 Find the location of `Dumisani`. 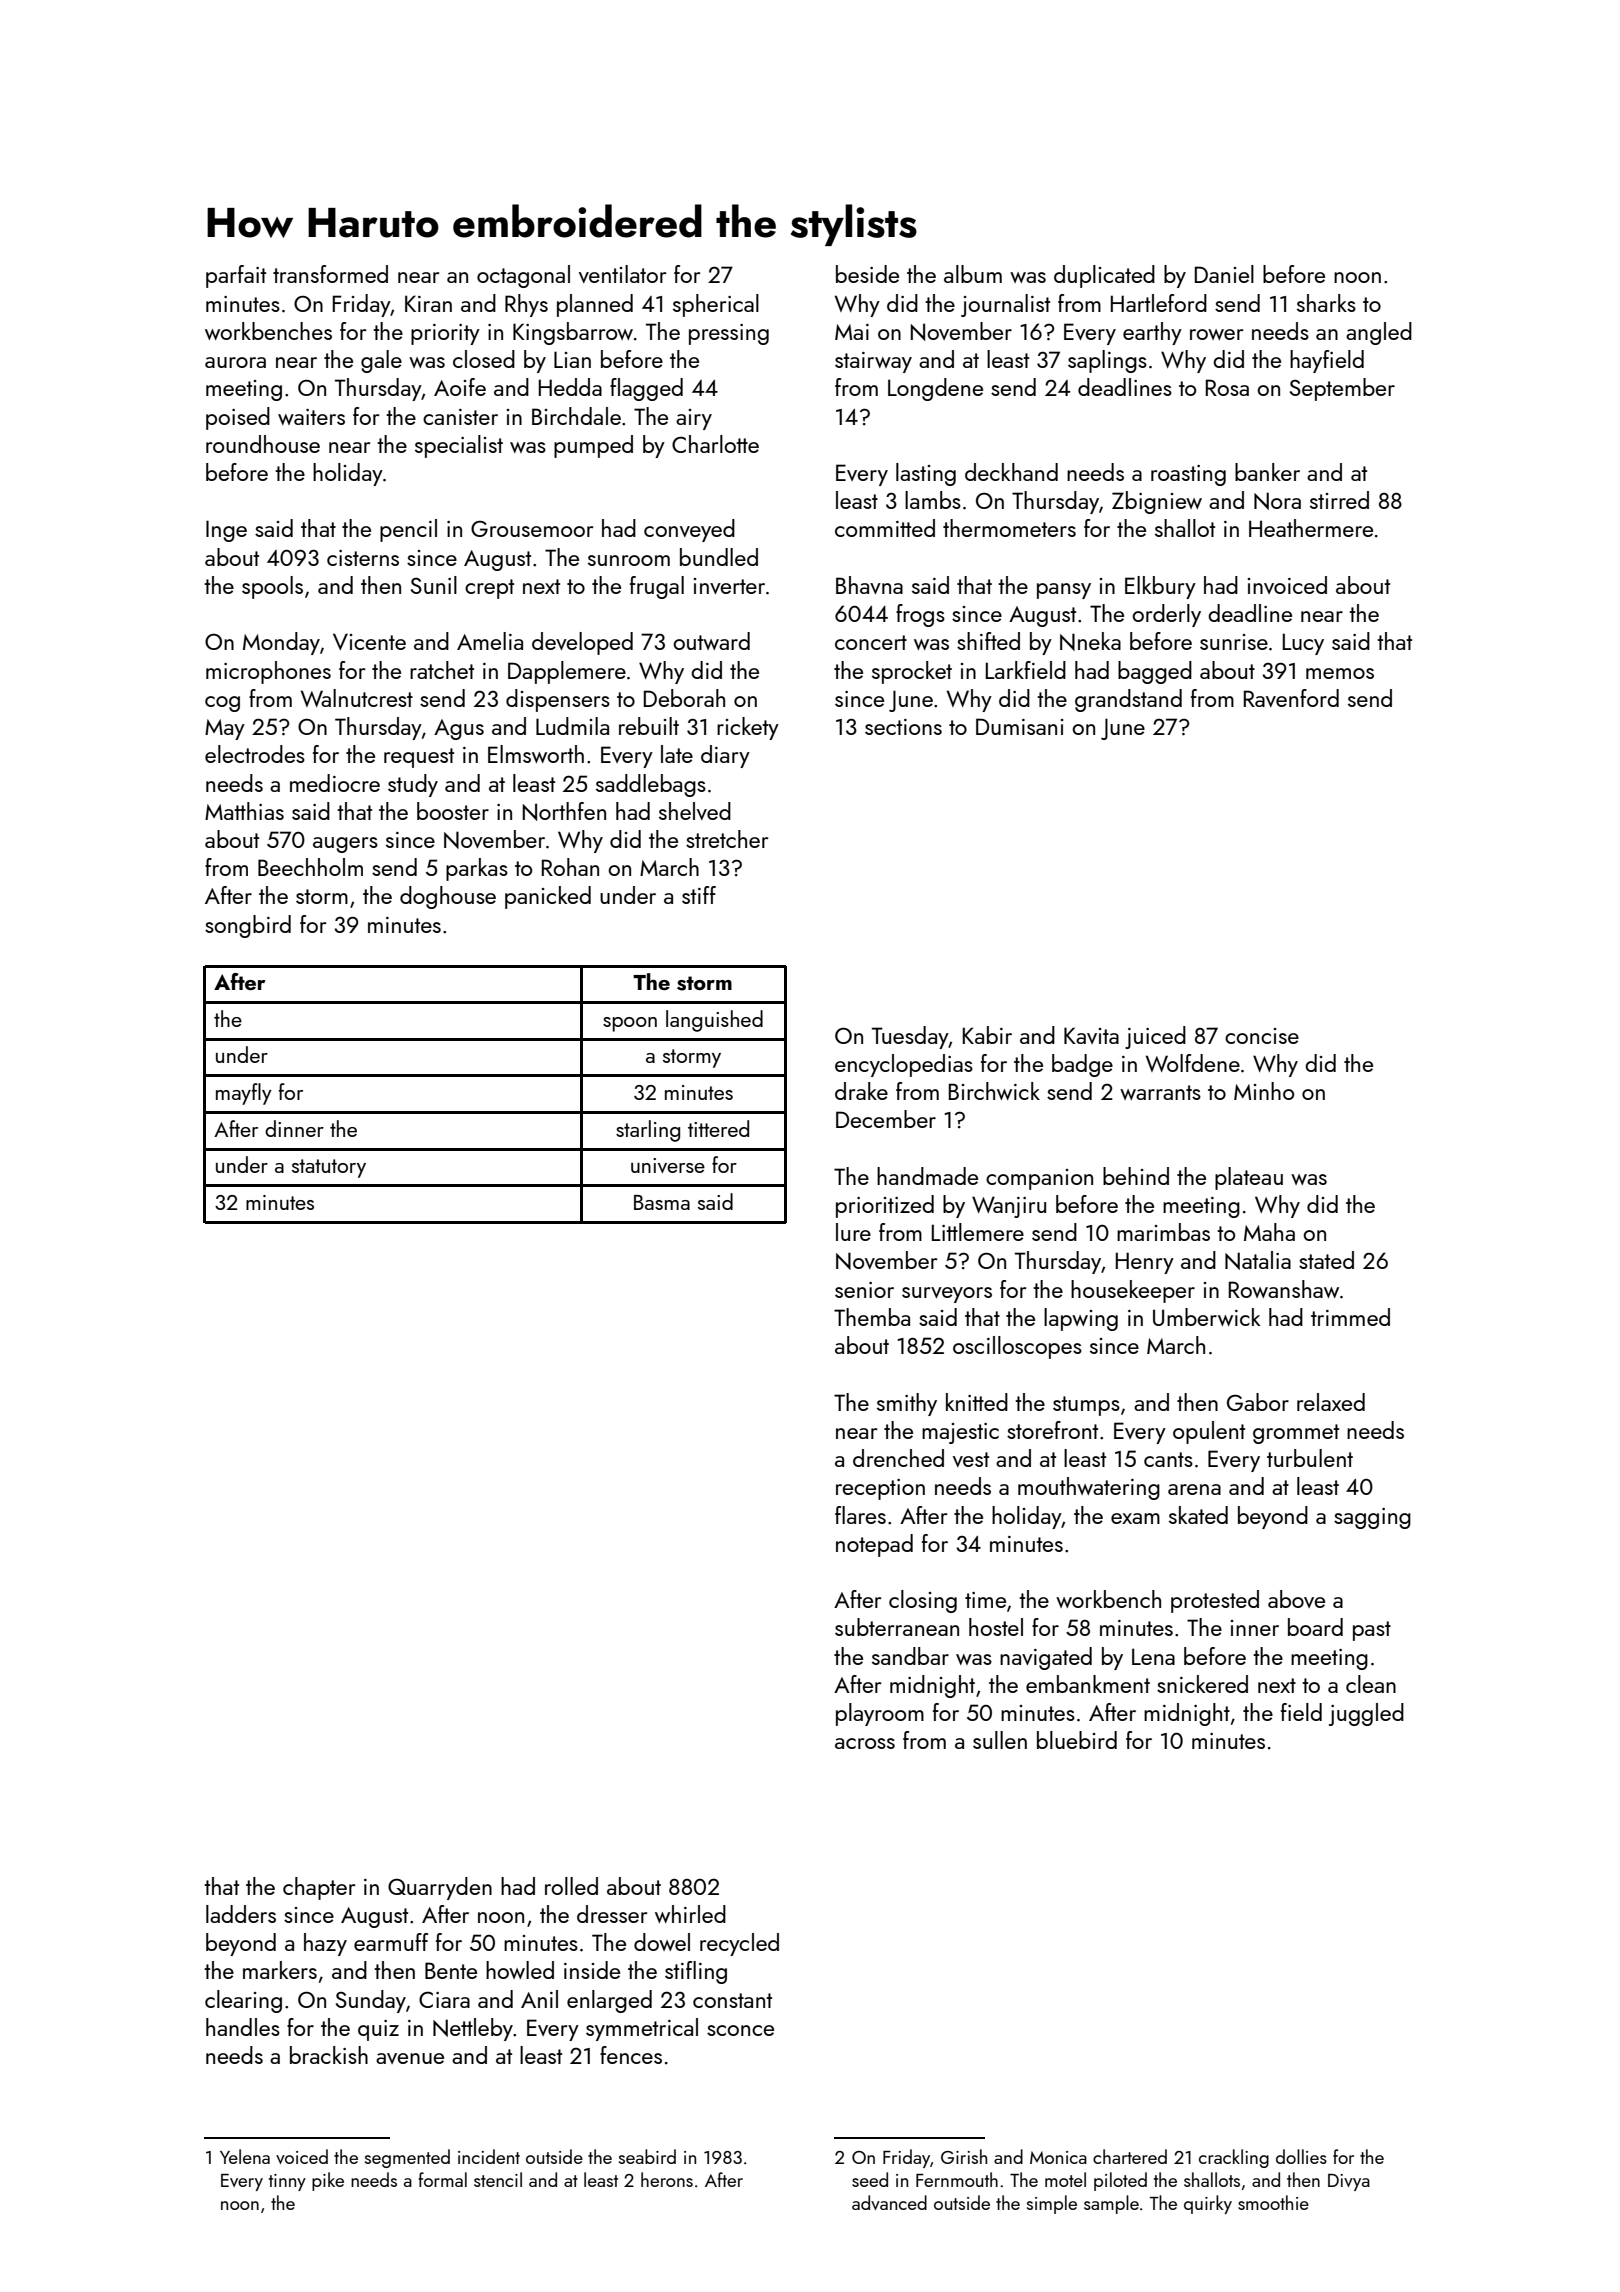

Dumisani is located at coordinates (1019, 726).
